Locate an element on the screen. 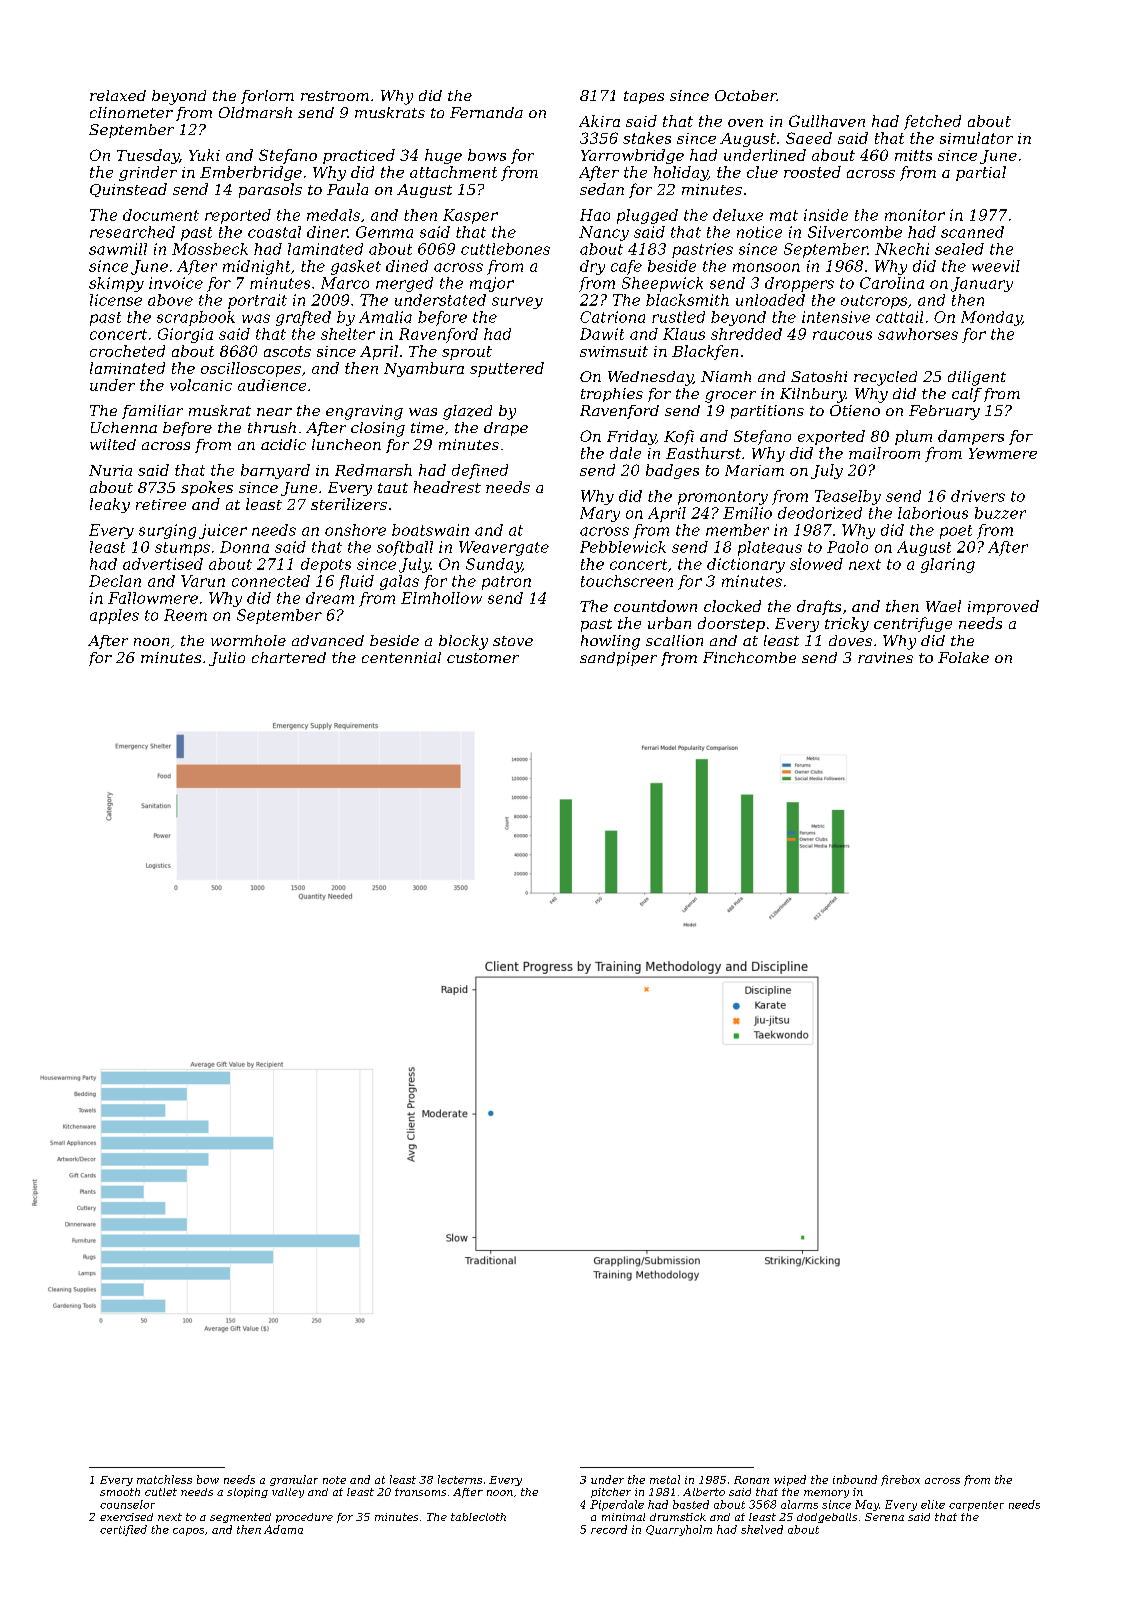 This screenshot has height=1600, width=1131. Weavergate is located at coordinates (504, 548).
